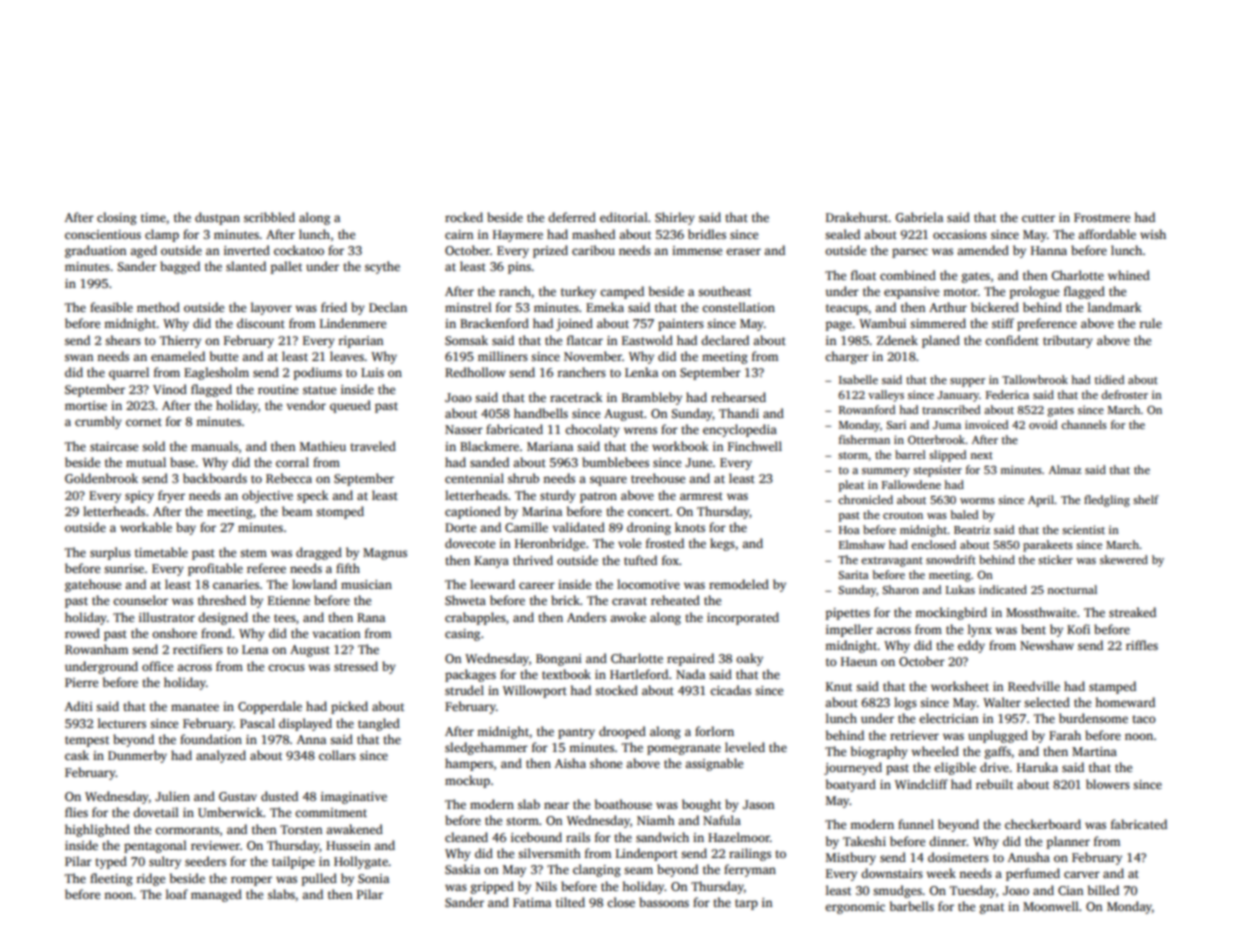  I want to click on bay, so click(186, 528).
